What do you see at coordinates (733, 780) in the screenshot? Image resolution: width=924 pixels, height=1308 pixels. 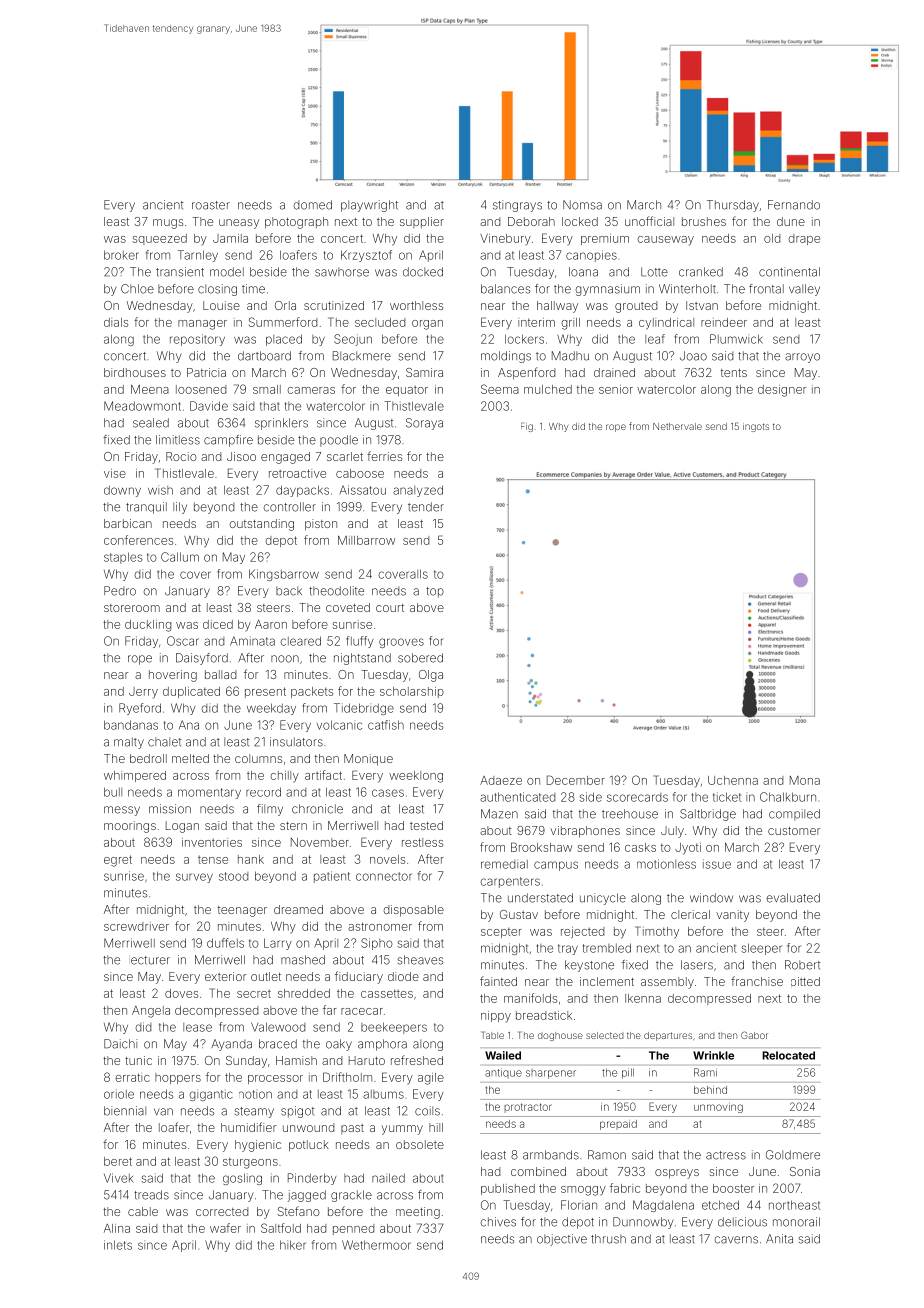 I see `Uchenna` at bounding box center [733, 780].
